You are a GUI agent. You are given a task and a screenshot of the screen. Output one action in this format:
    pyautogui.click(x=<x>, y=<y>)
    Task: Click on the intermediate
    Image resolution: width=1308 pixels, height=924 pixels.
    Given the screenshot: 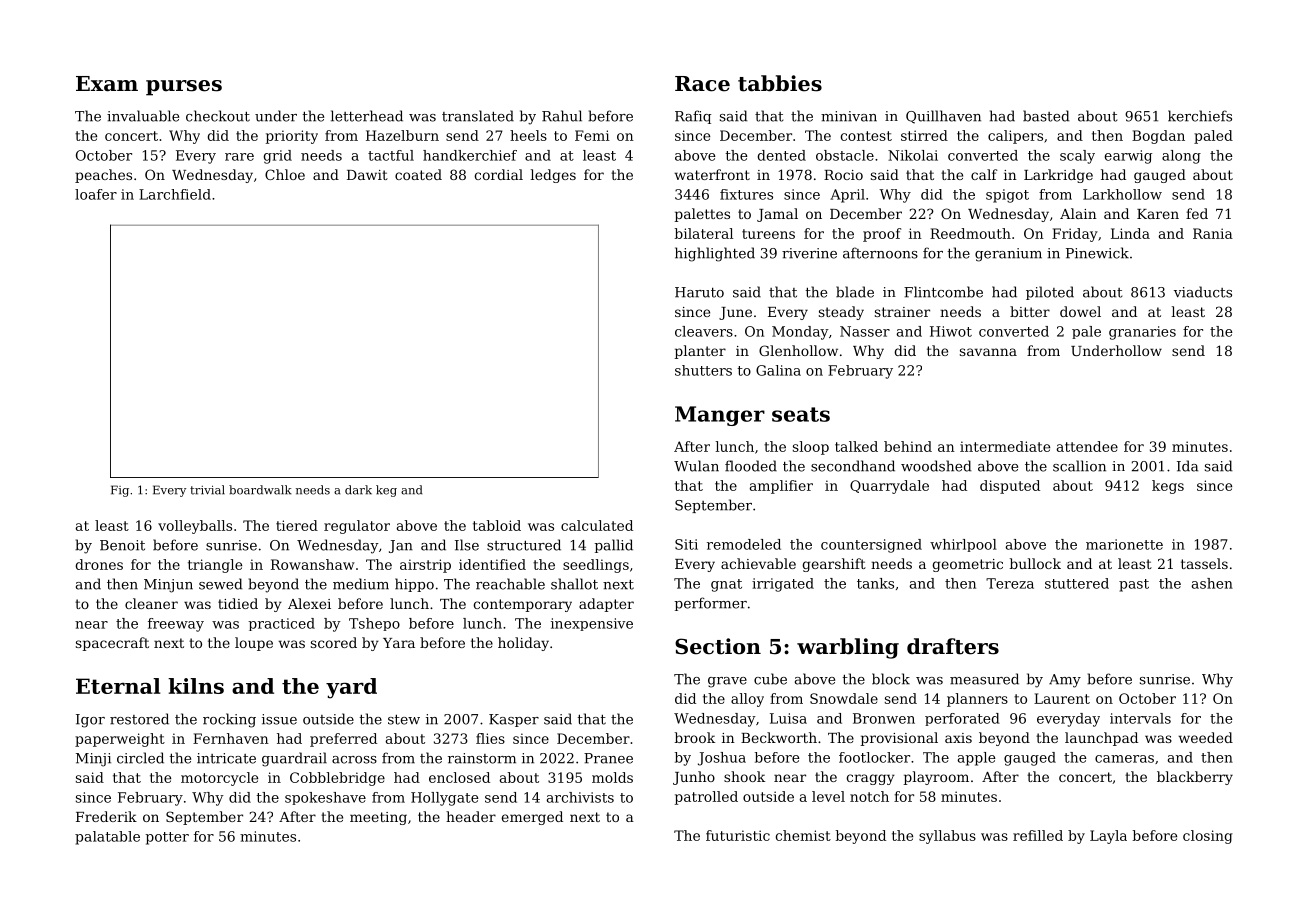 What is the action you would take?
    pyautogui.click(x=1005, y=446)
